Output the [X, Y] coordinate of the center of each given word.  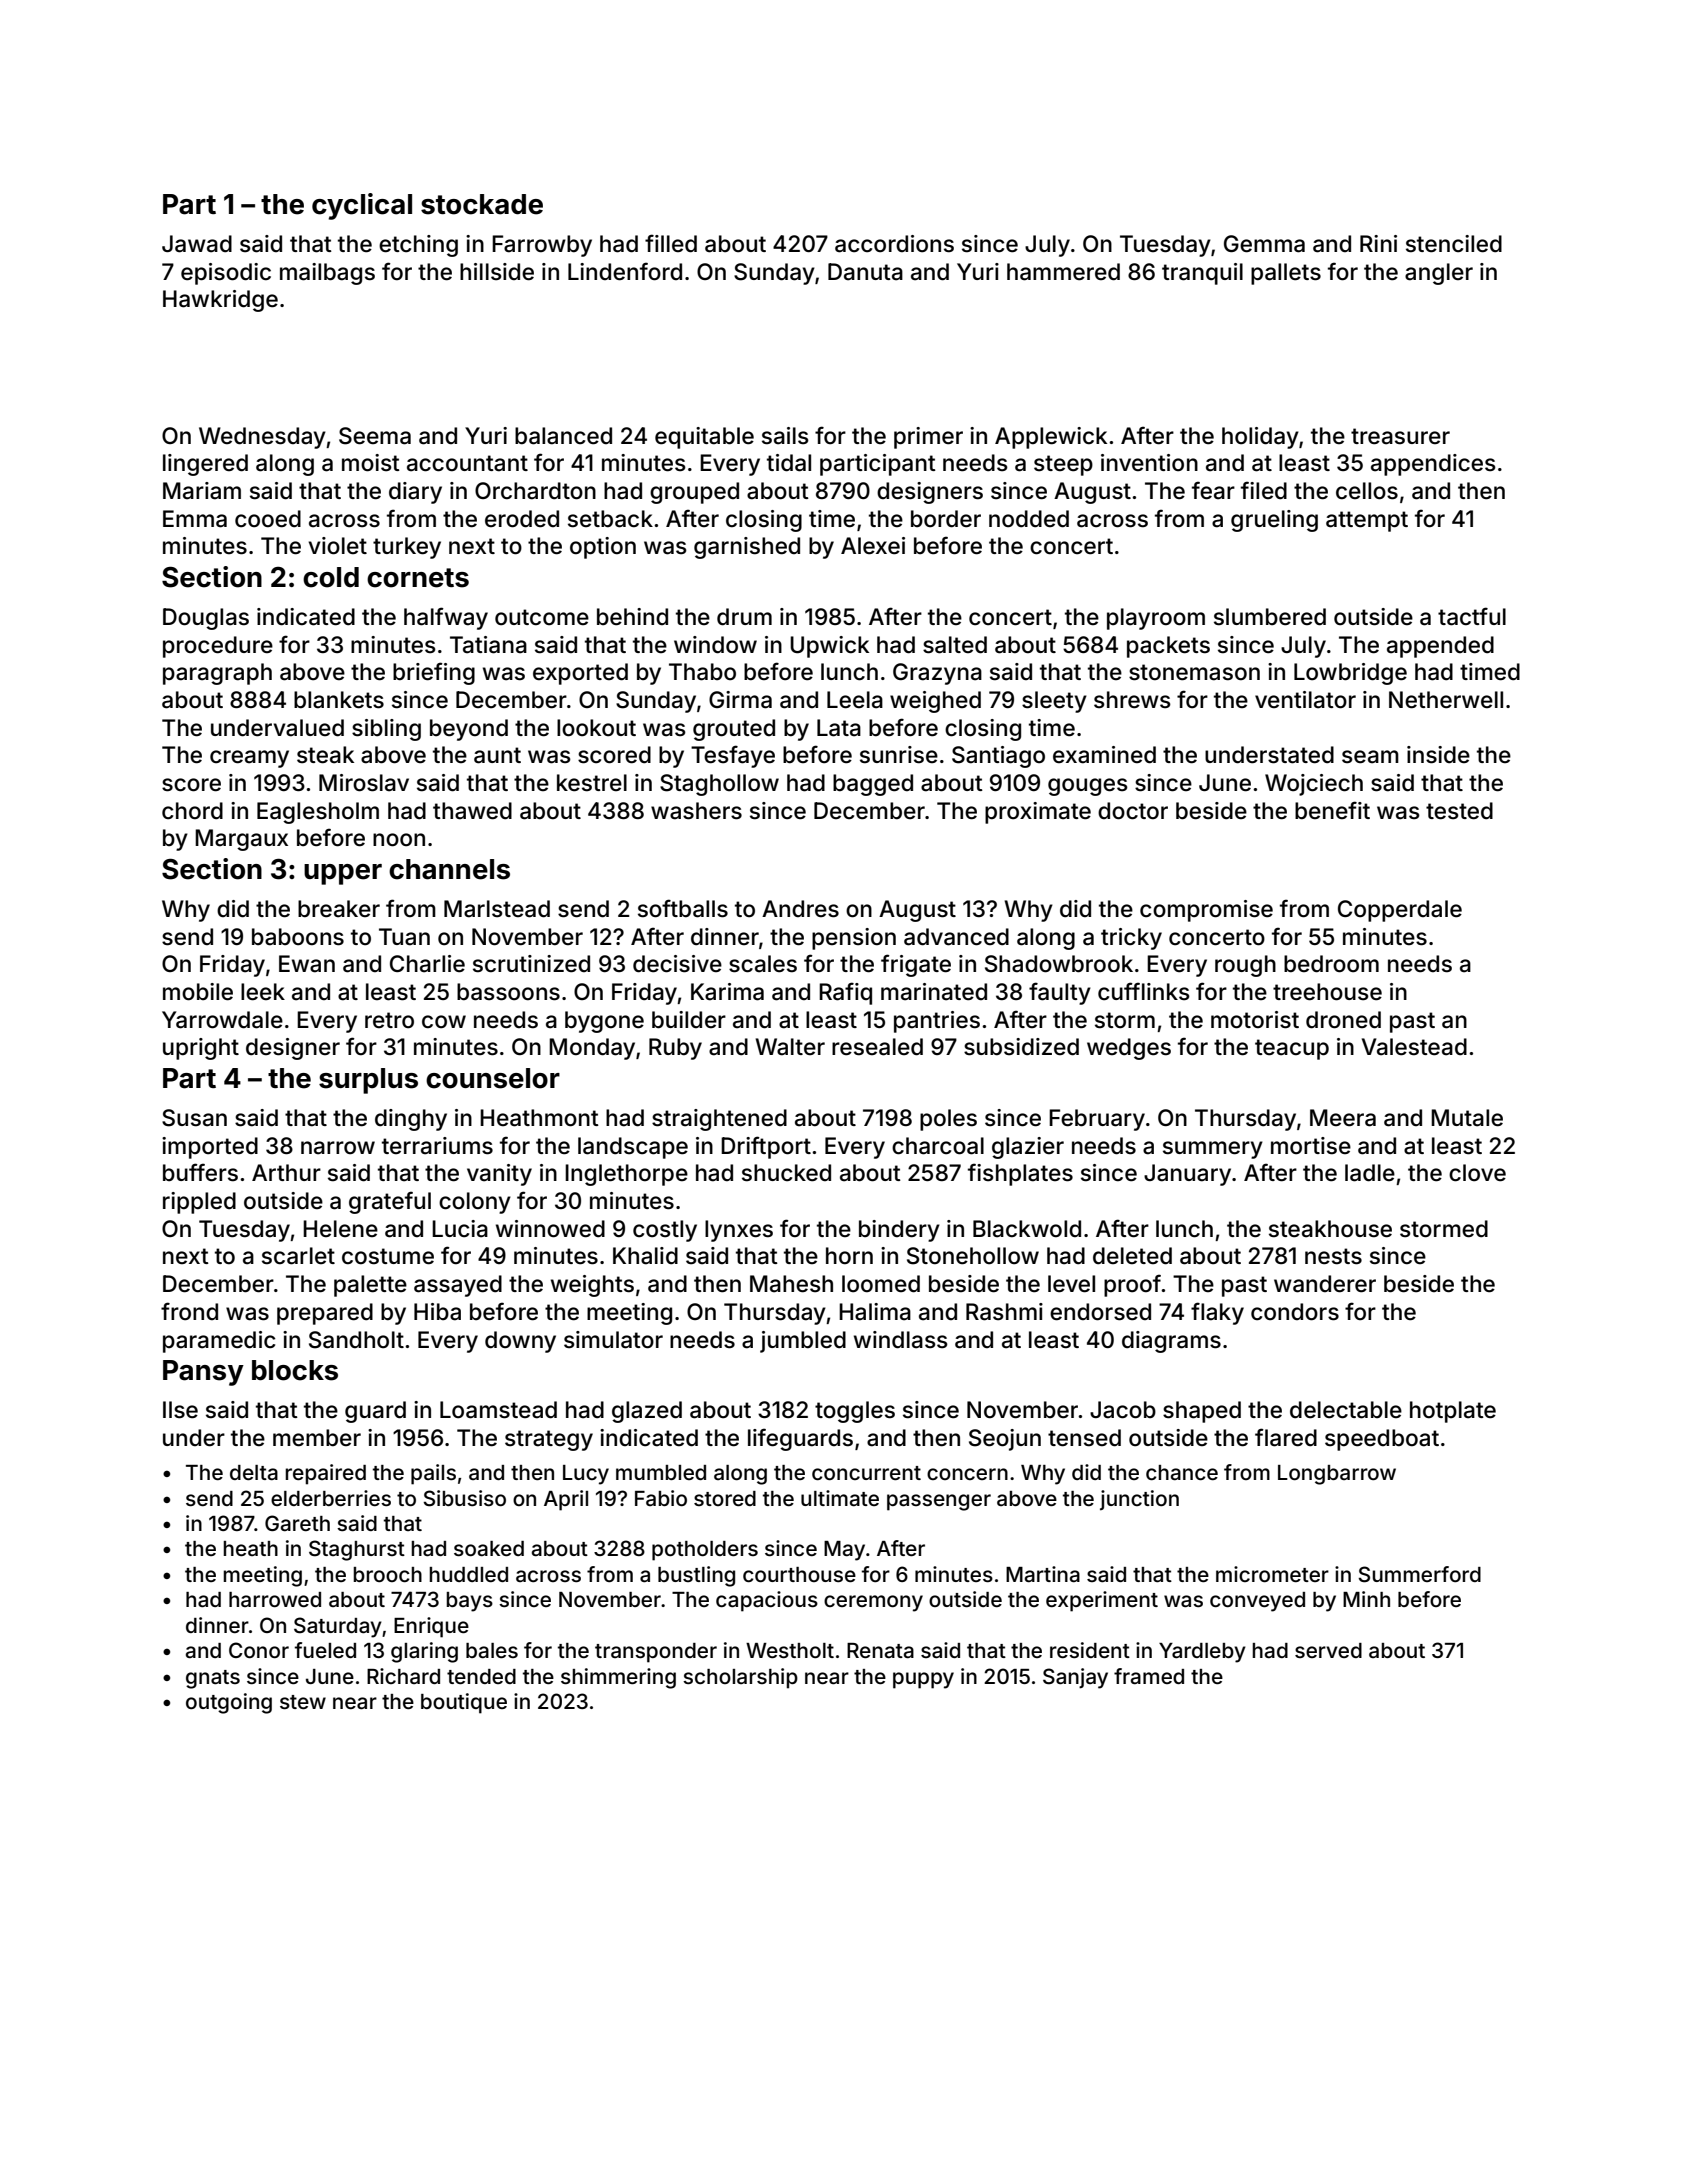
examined [1104, 755]
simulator [613, 1340]
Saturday [338, 1627]
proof [1133, 1285]
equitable [704, 438]
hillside [497, 272]
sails [785, 436]
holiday [1260, 438]
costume [388, 1256]
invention [1149, 463]
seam [1370, 757]
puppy [923, 1680]
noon [399, 840]
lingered [205, 465]
